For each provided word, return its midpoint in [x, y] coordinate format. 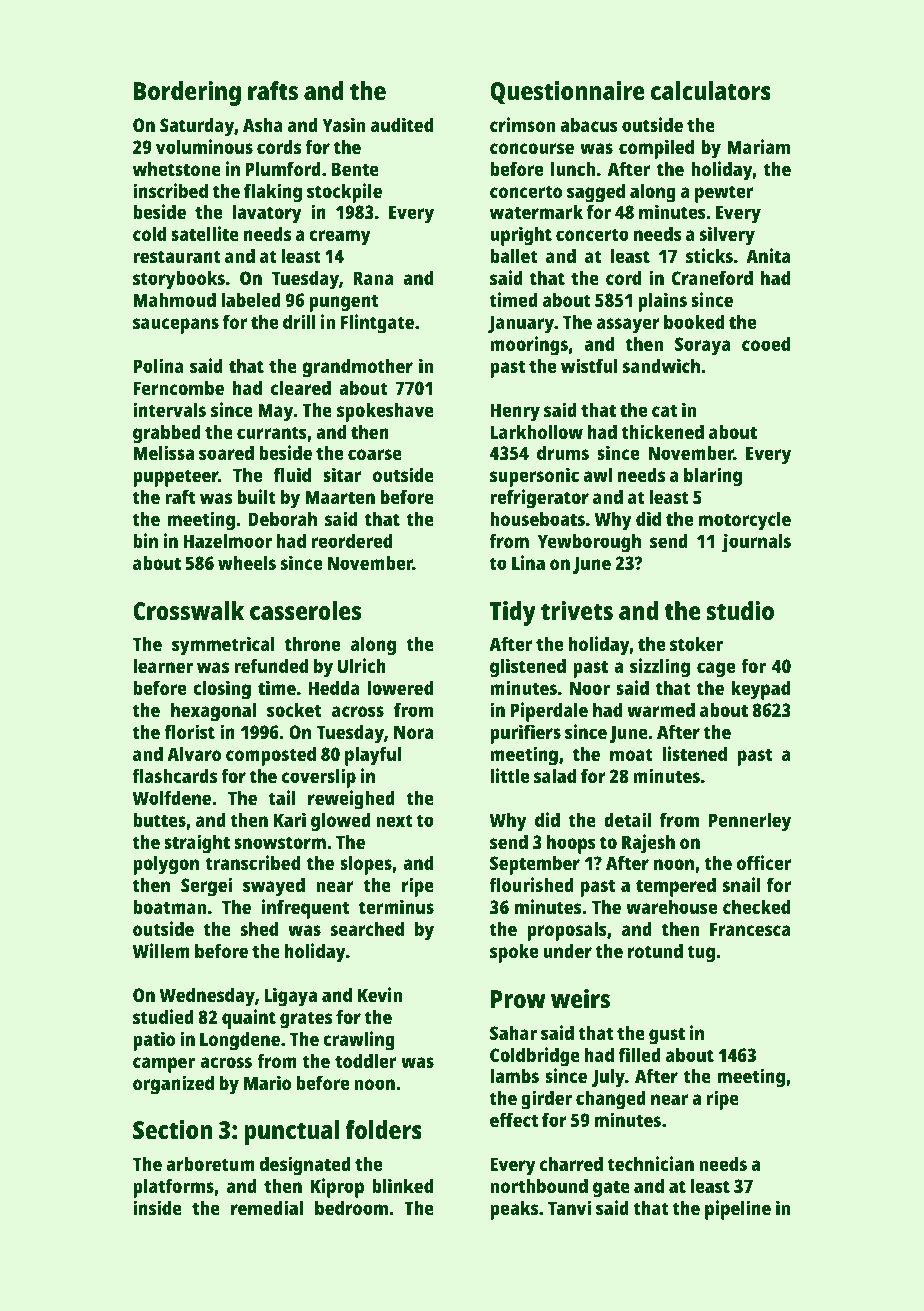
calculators [711, 90]
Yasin [343, 124]
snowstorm [280, 842]
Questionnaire [567, 92]
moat [631, 754]
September [535, 865]
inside [157, 1207]
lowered [400, 688]
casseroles [305, 610]
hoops [571, 844]
